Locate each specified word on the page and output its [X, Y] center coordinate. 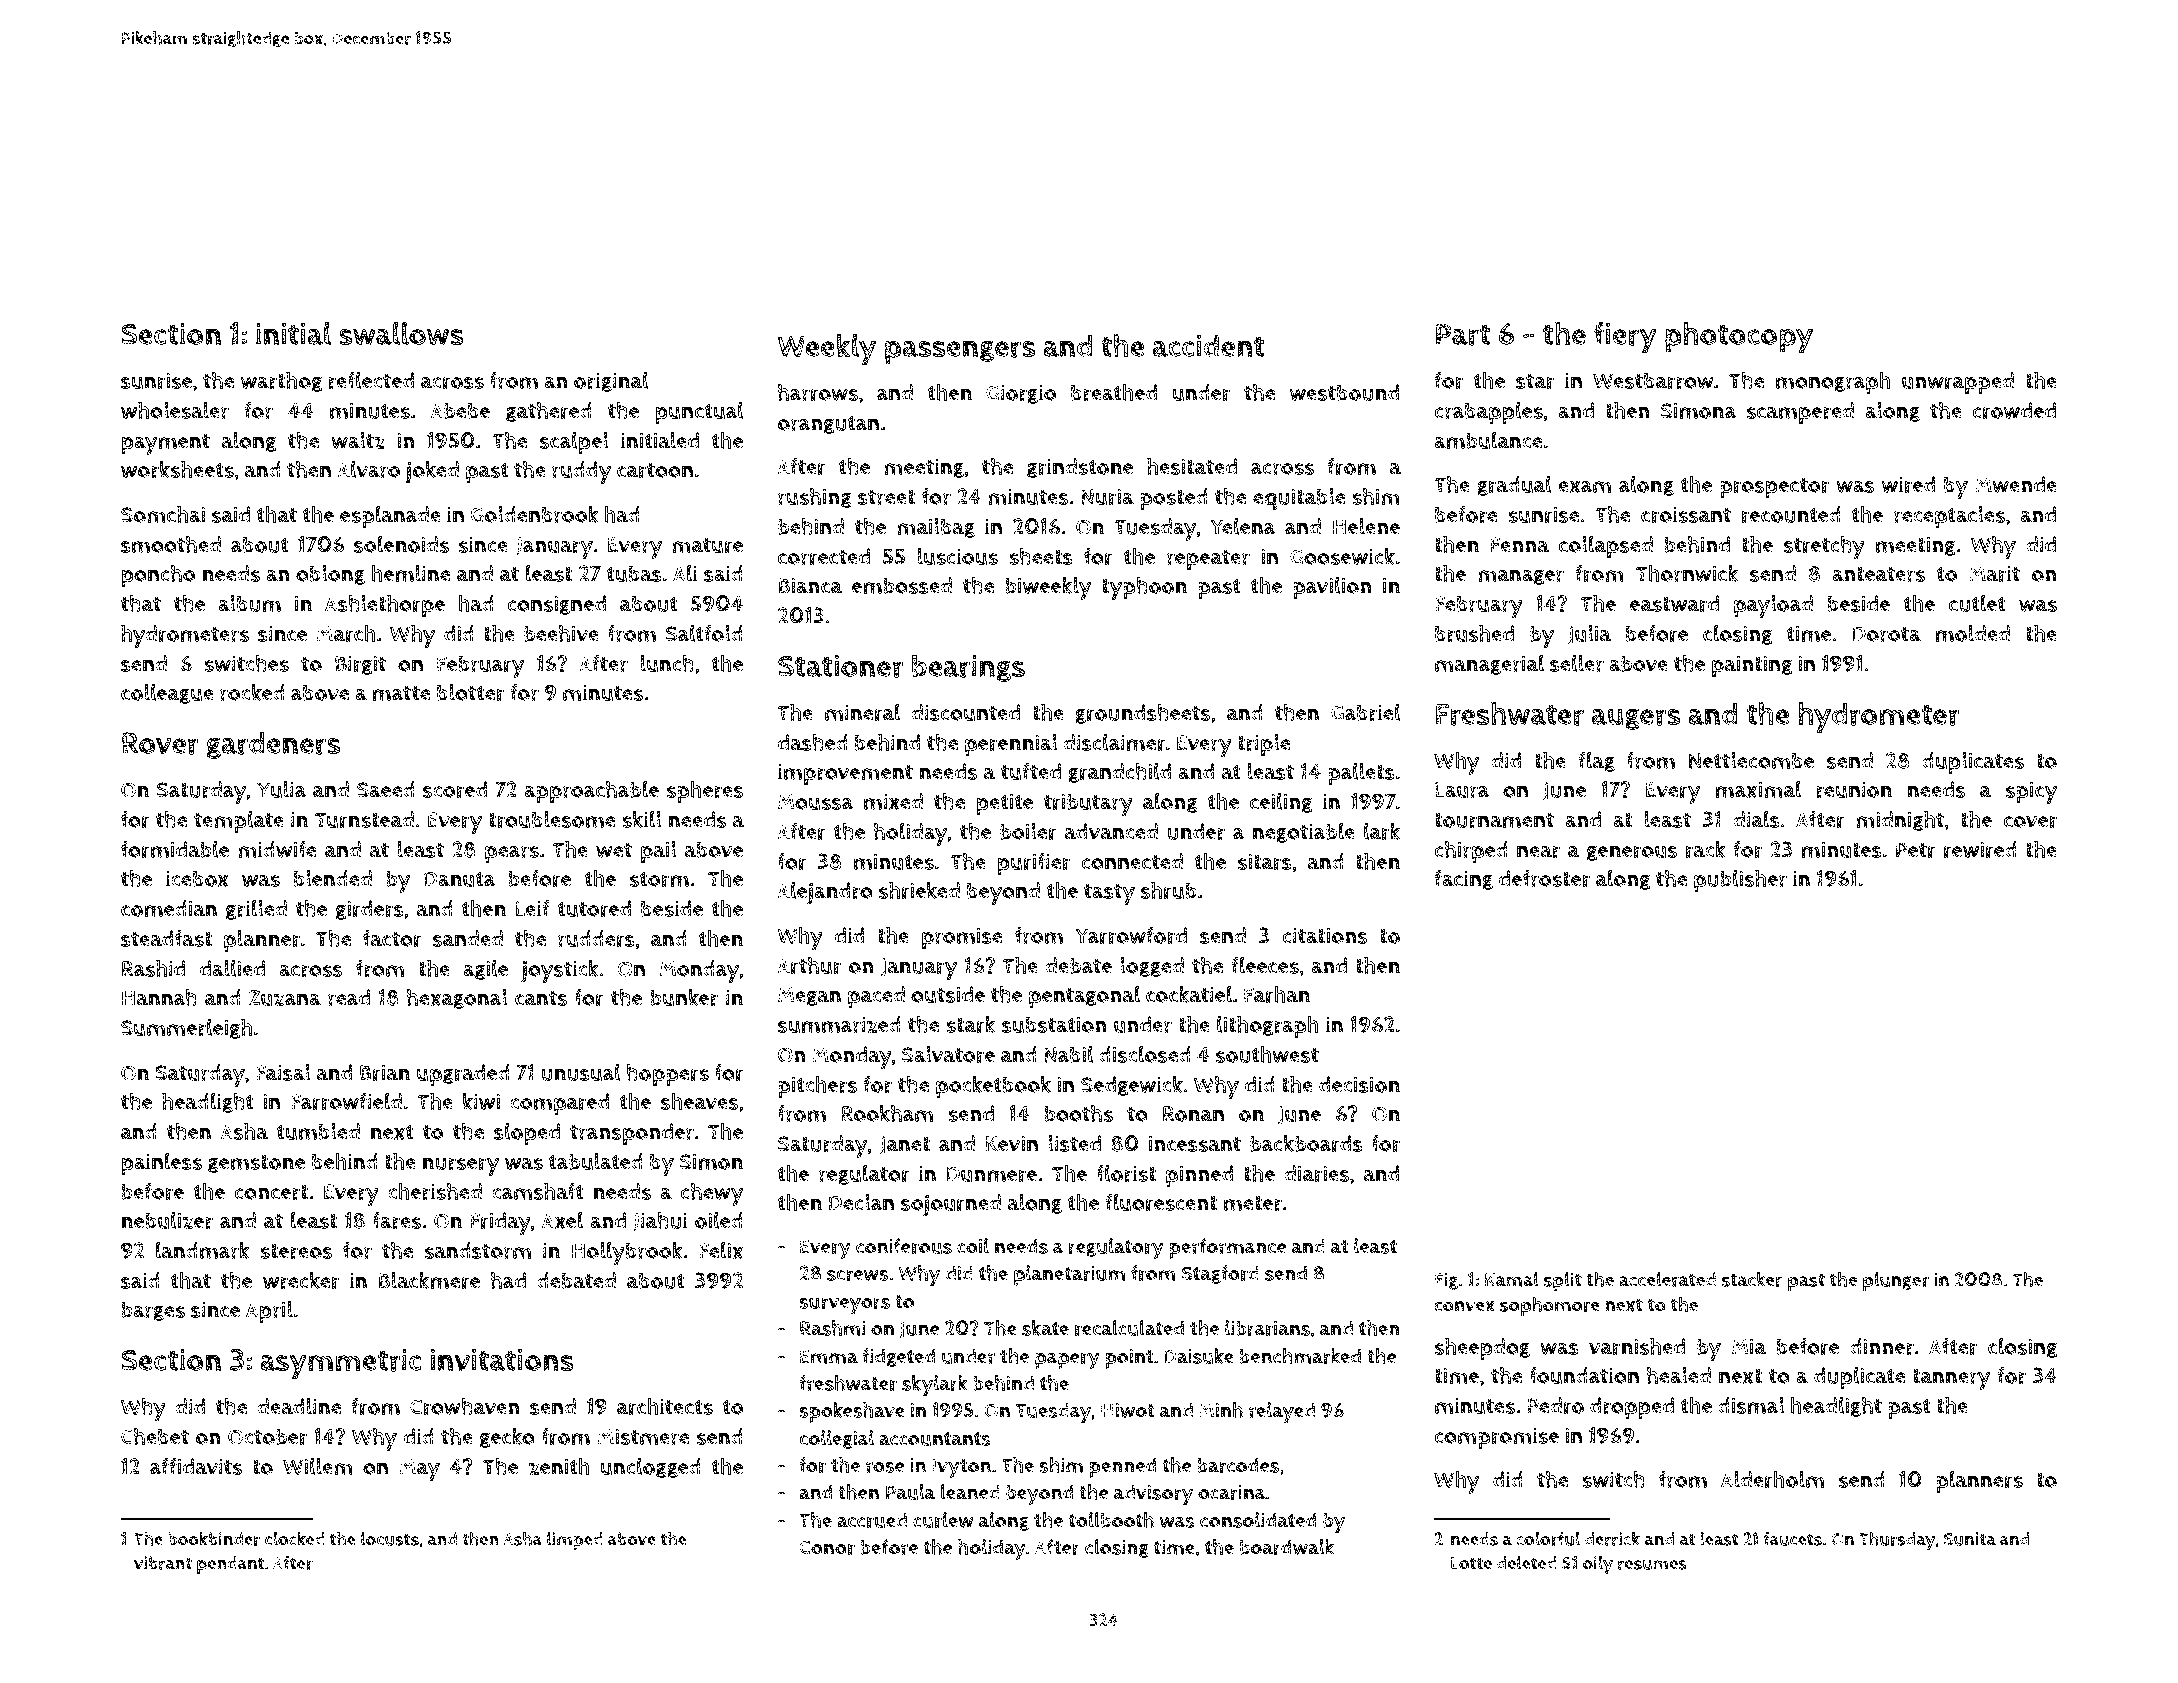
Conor [827, 1547]
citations [1325, 935]
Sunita [1970, 1539]
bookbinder [214, 1538]
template [239, 822]
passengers [960, 352]
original [611, 382]
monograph [1833, 382]
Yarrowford [1131, 935]
